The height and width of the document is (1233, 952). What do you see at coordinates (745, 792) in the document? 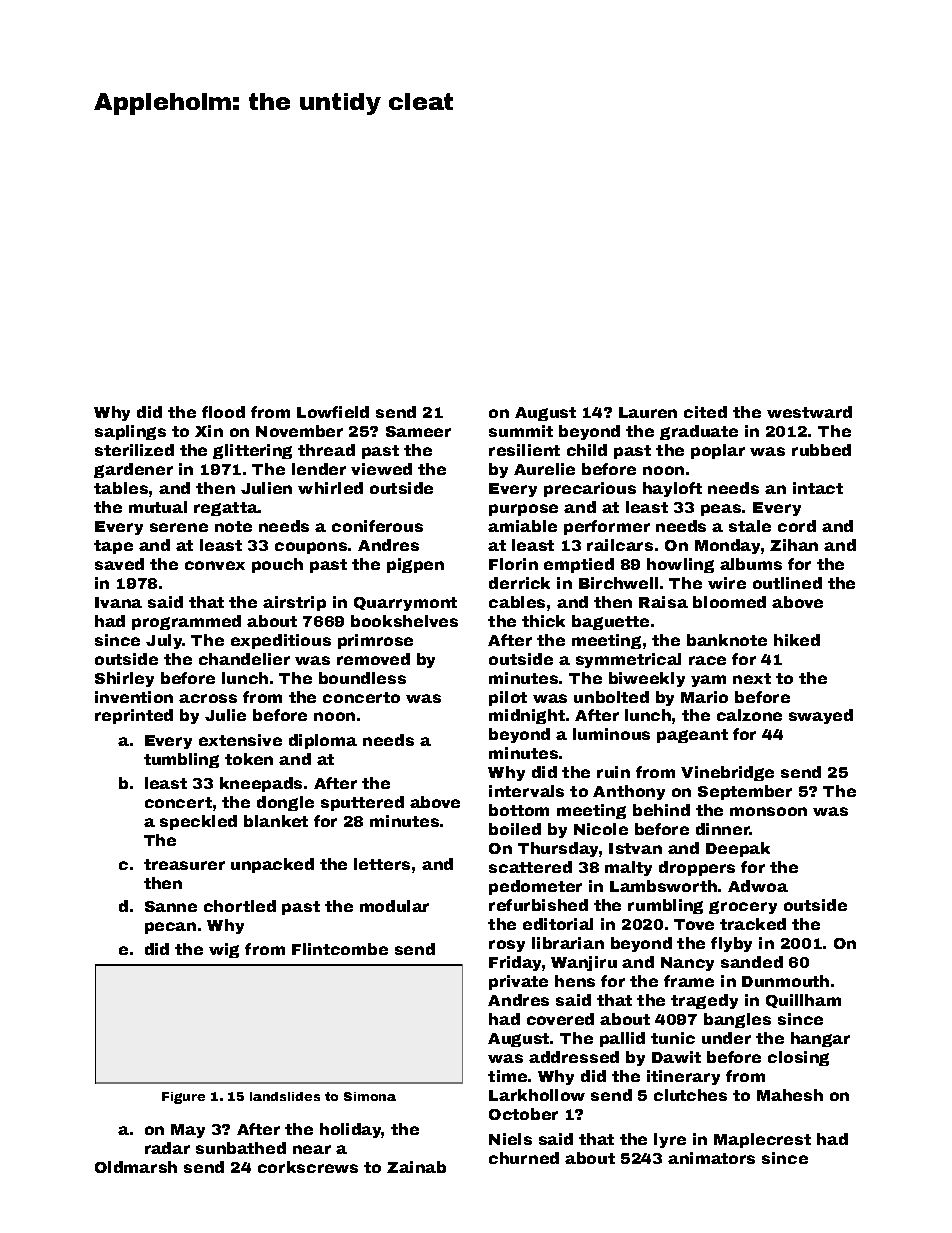
I see `September` at bounding box center [745, 792].
